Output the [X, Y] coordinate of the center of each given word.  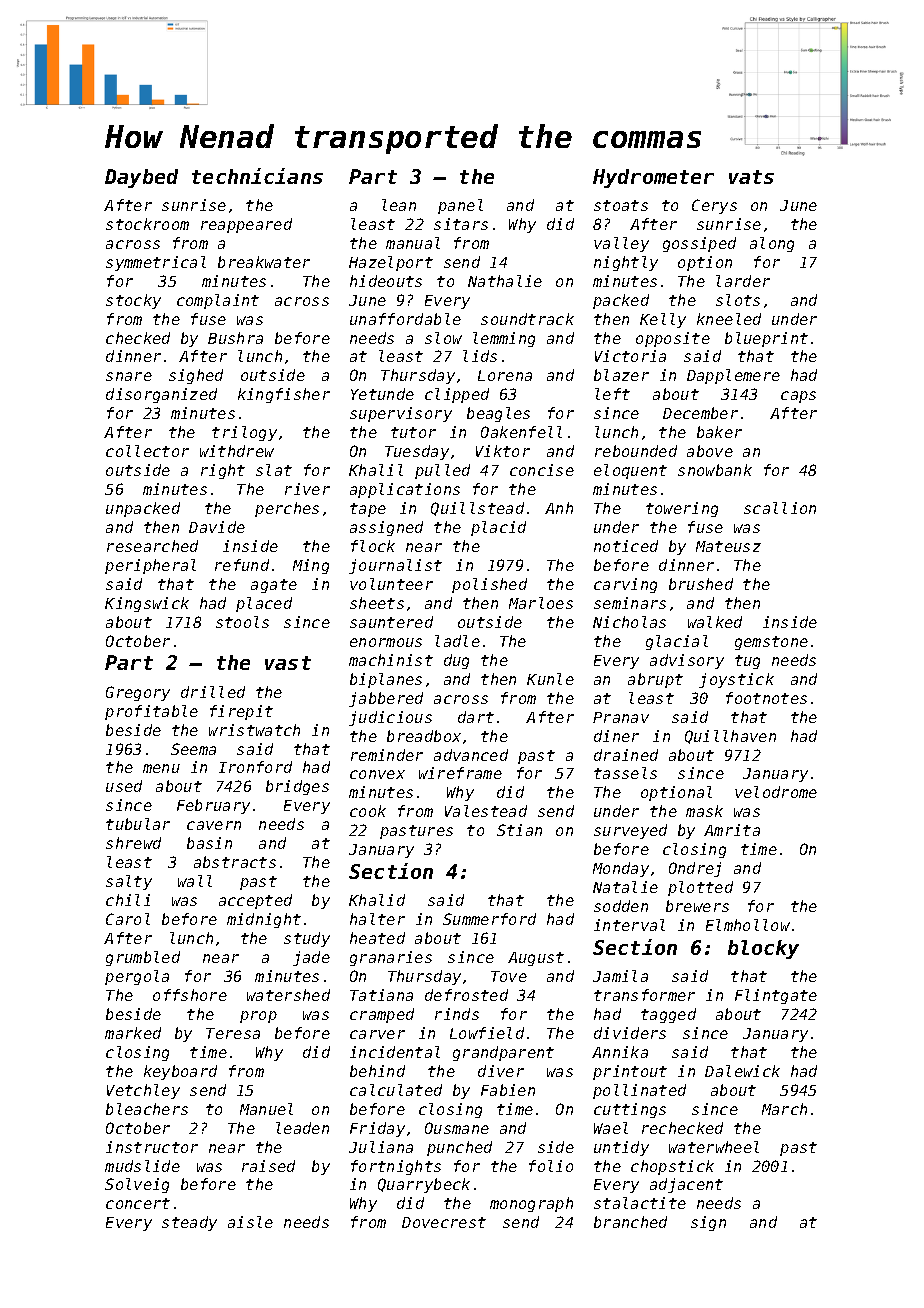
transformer [644, 995]
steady [189, 1223]
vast [288, 663]
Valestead [486, 811]
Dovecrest [444, 1222]
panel [460, 206]
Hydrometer [653, 178]
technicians [257, 176]
